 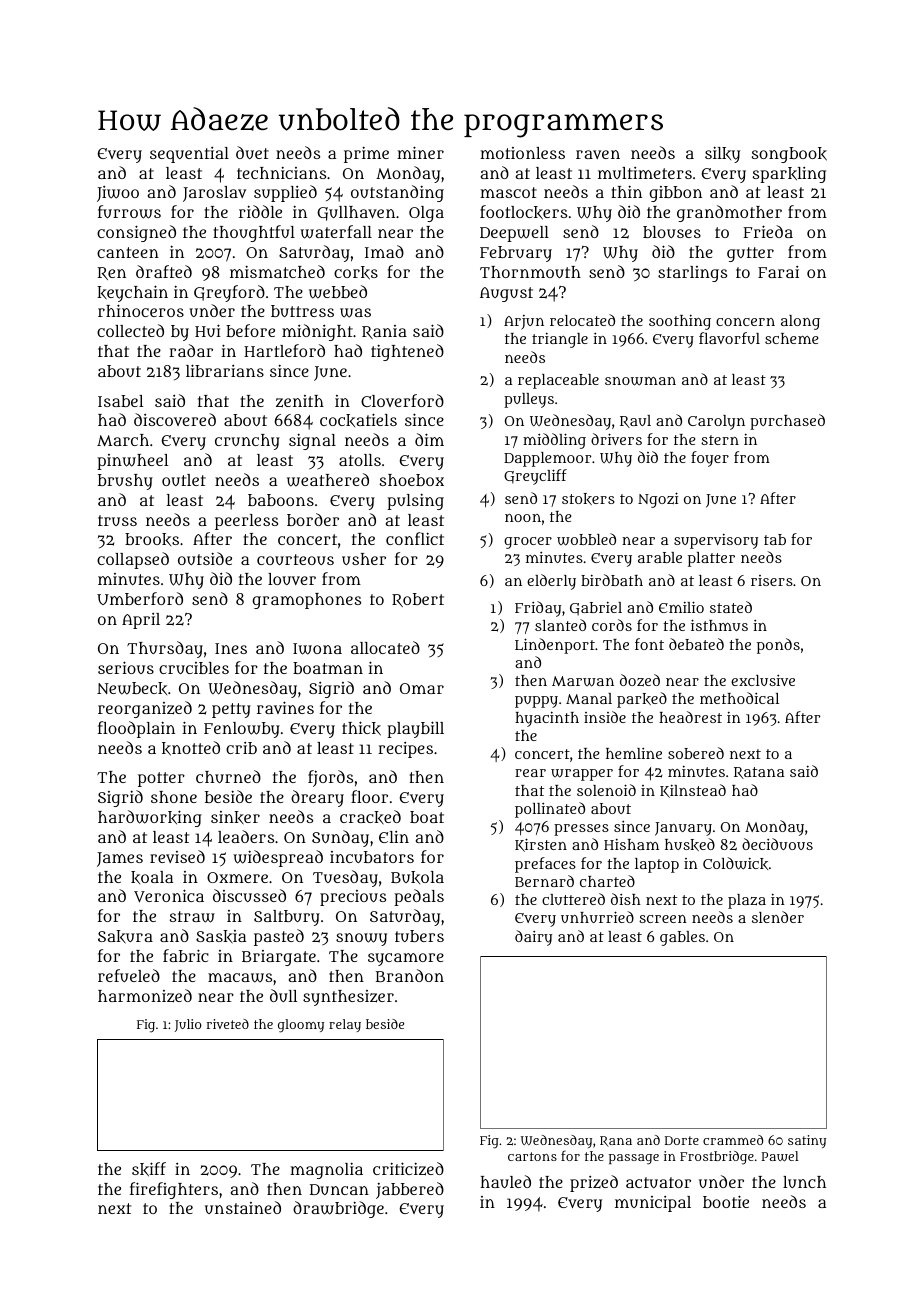 What do you see at coordinates (420, 152) in the document?
I see `miner` at bounding box center [420, 152].
